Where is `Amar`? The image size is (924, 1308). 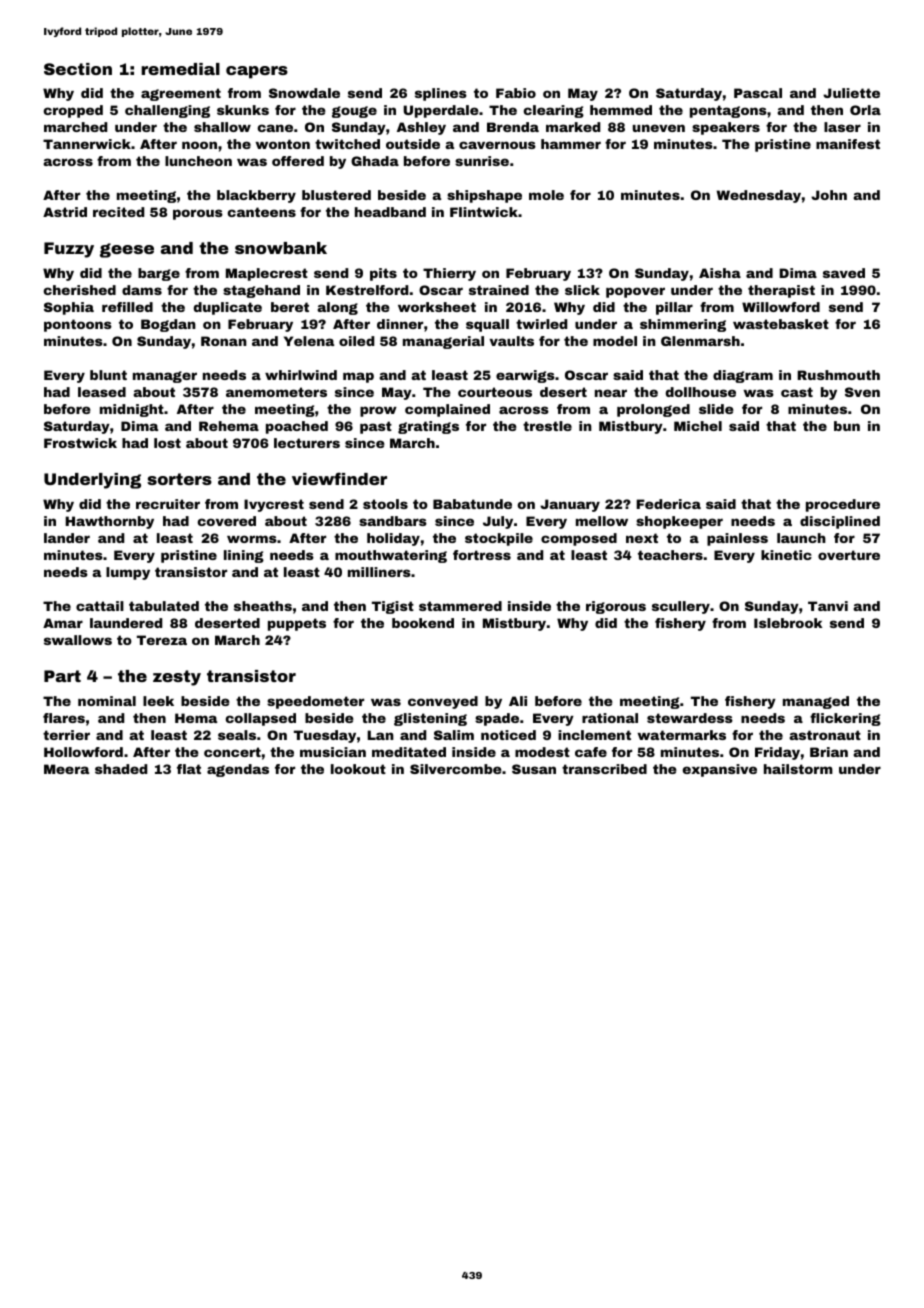 Amar is located at coordinates (63, 623).
